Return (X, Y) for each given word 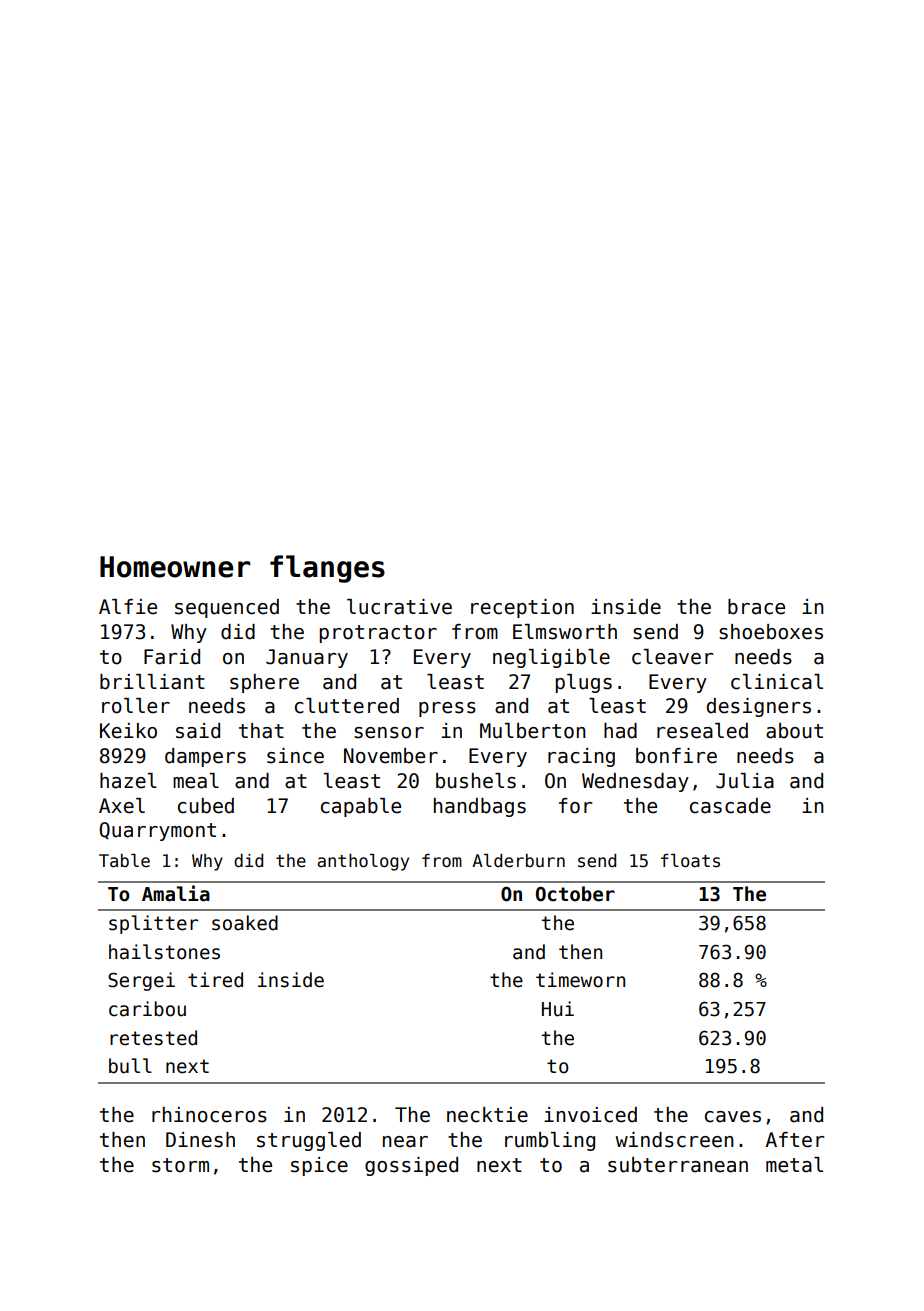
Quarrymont (157, 831)
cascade (730, 806)
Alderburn (518, 861)
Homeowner (175, 567)
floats (690, 861)
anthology (363, 862)
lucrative (399, 607)
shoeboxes (771, 632)
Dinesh (200, 1140)
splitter (153, 924)
